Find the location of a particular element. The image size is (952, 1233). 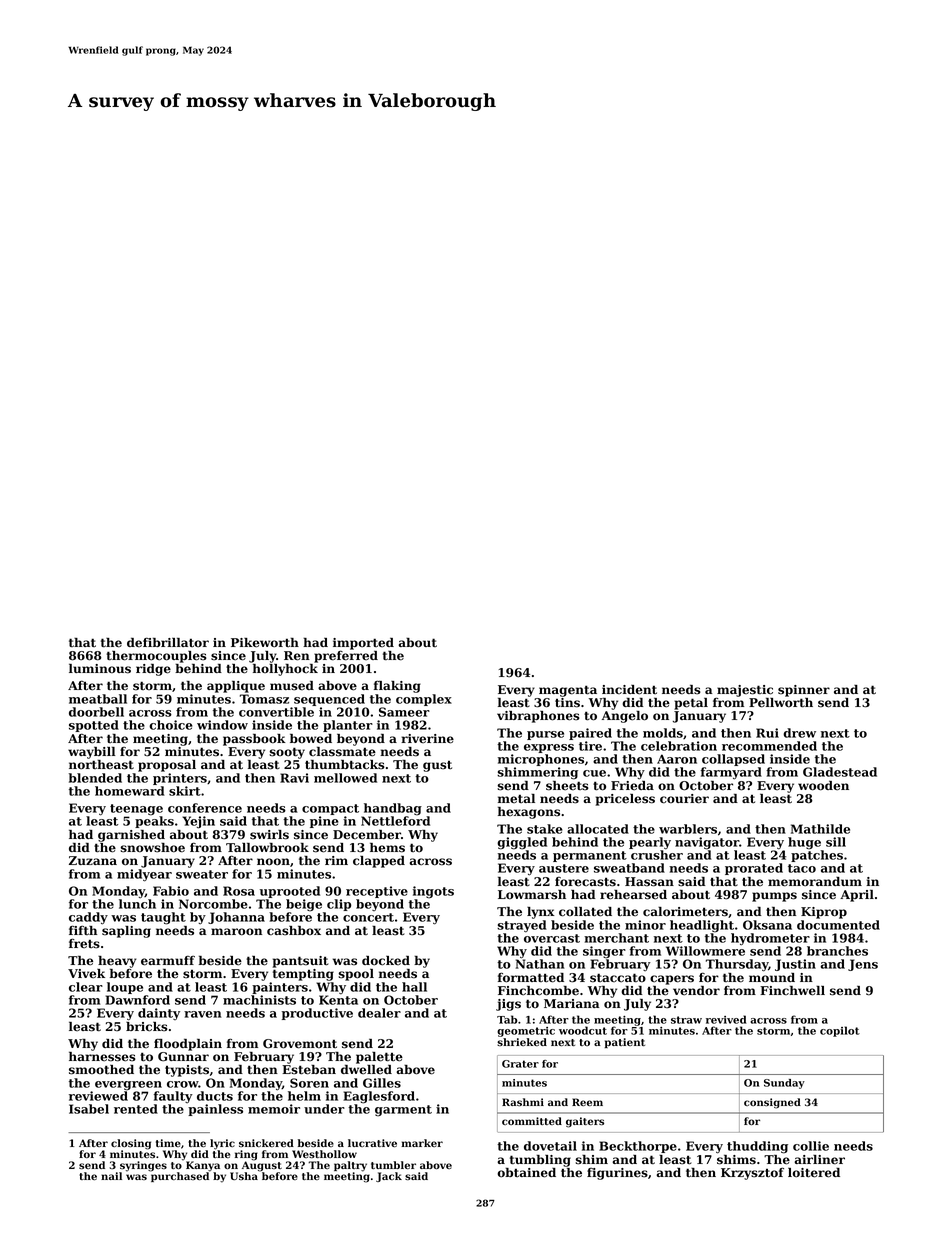

obtained is located at coordinates (526, 1173).
